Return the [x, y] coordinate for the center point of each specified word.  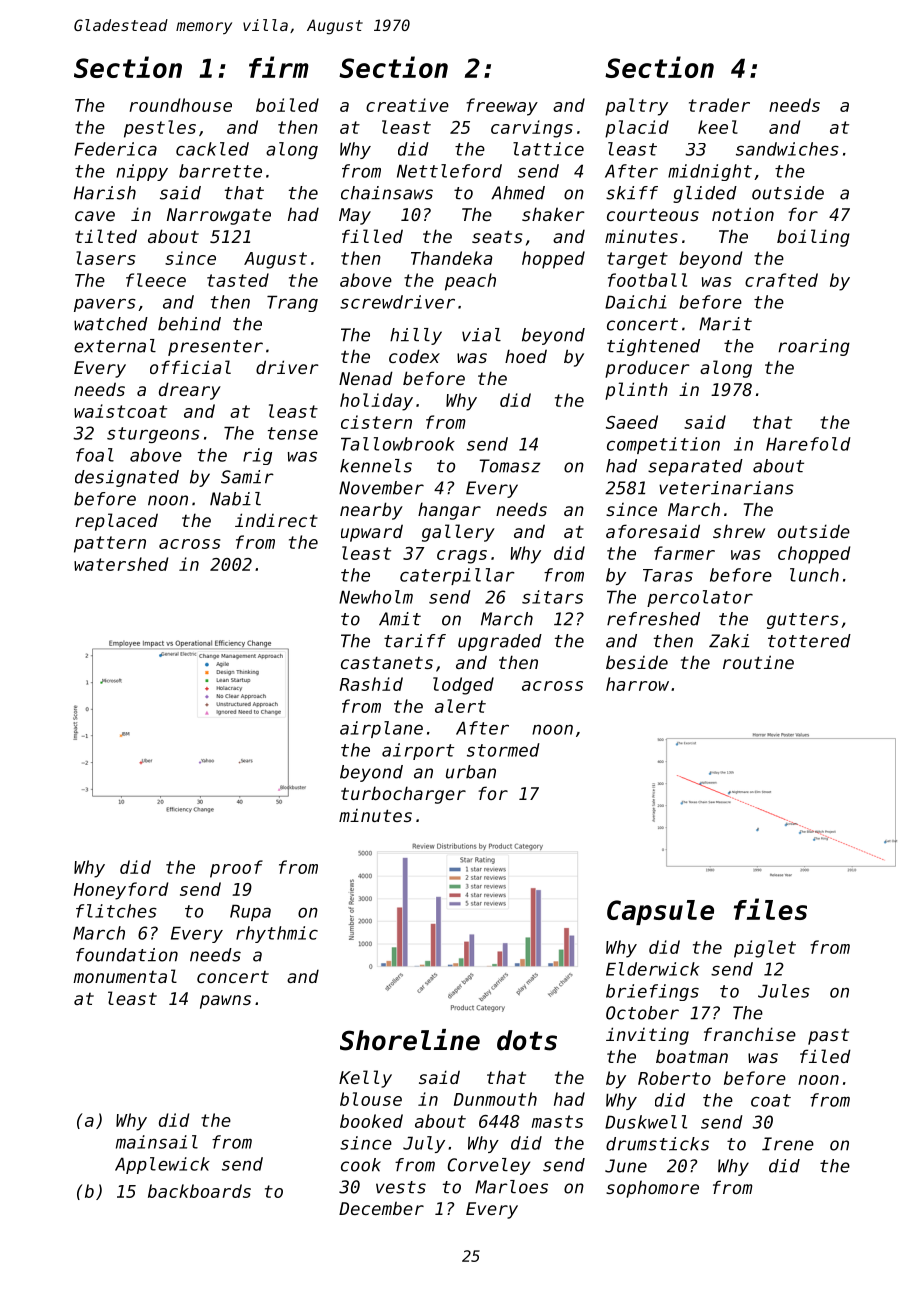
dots [527, 1040]
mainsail [157, 1142]
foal [95, 455]
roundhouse [180, 105]
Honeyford [121, 891]
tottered [809, 641]
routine [758, 662]
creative [407, 105]
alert [460, 706]
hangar [449, 511]
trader [719, 105]
